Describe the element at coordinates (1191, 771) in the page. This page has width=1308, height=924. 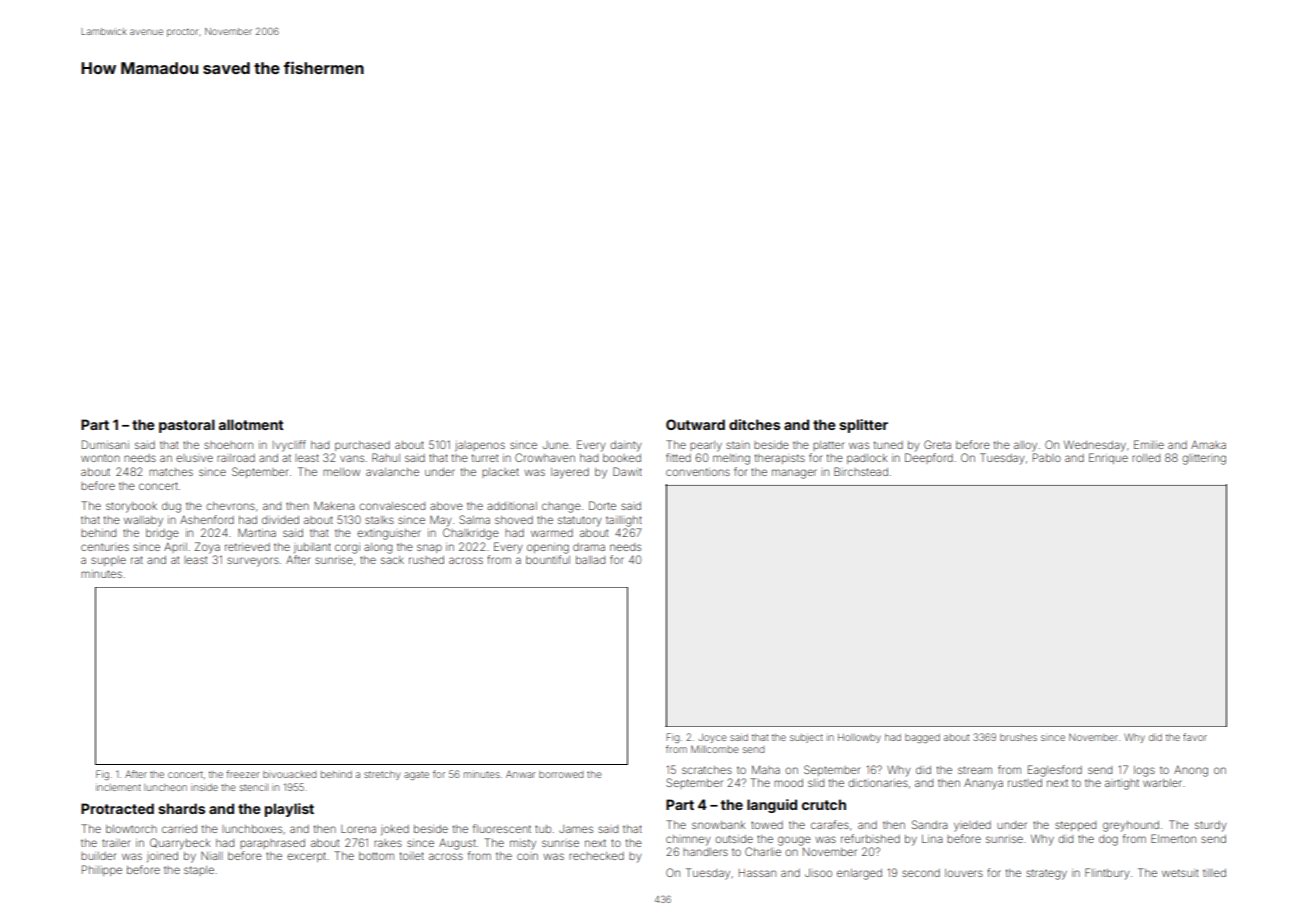
I see `Anong` at that location.
